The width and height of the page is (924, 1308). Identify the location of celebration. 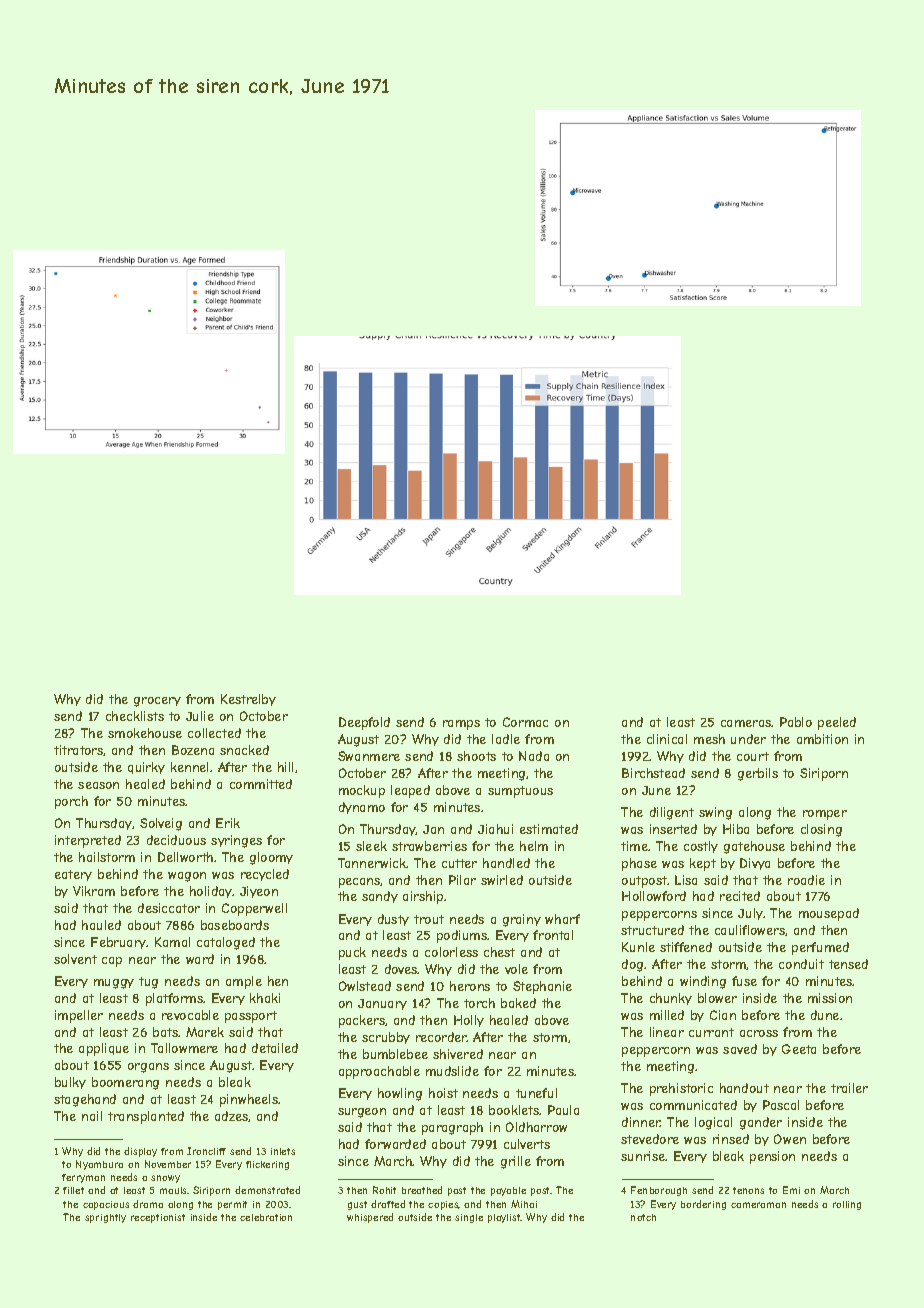
(266, 1217).
